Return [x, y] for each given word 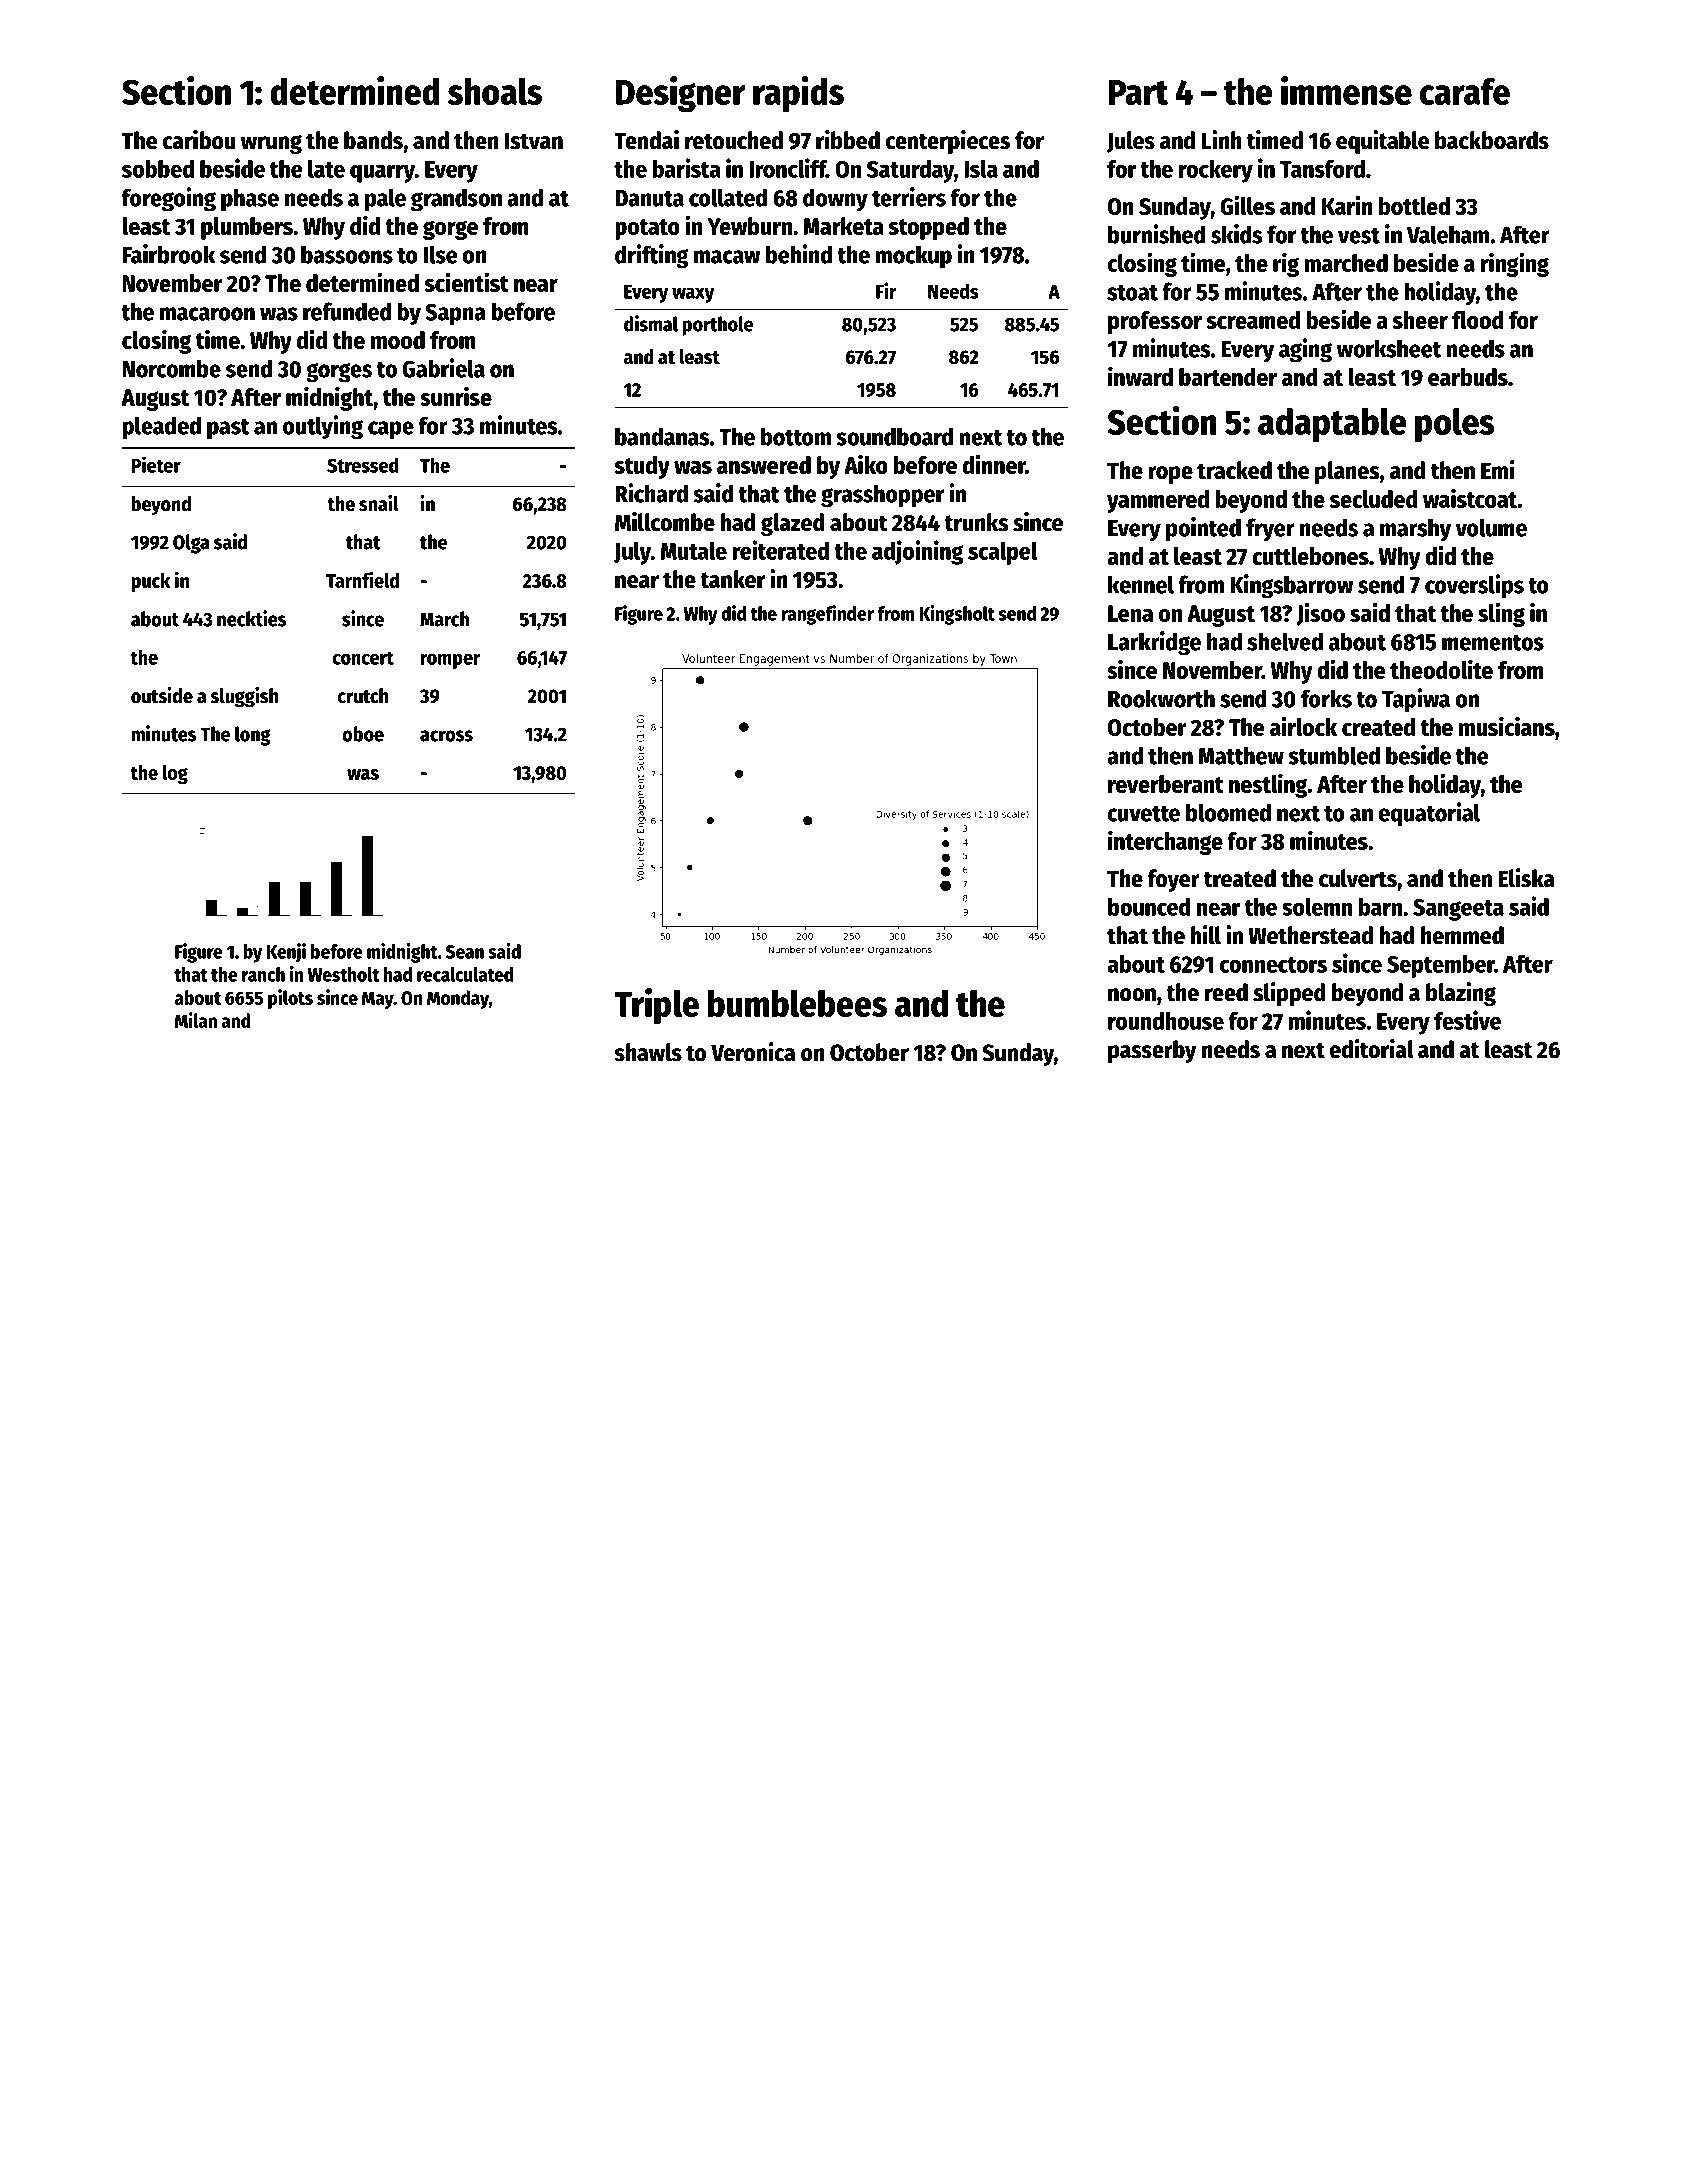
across [446, 736]
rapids [798, 94]
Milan [196, 1020]
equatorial [1429, 814]
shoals [495, 91]
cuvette [1144, 813]
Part [1139, 92]
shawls [648, 1052]
